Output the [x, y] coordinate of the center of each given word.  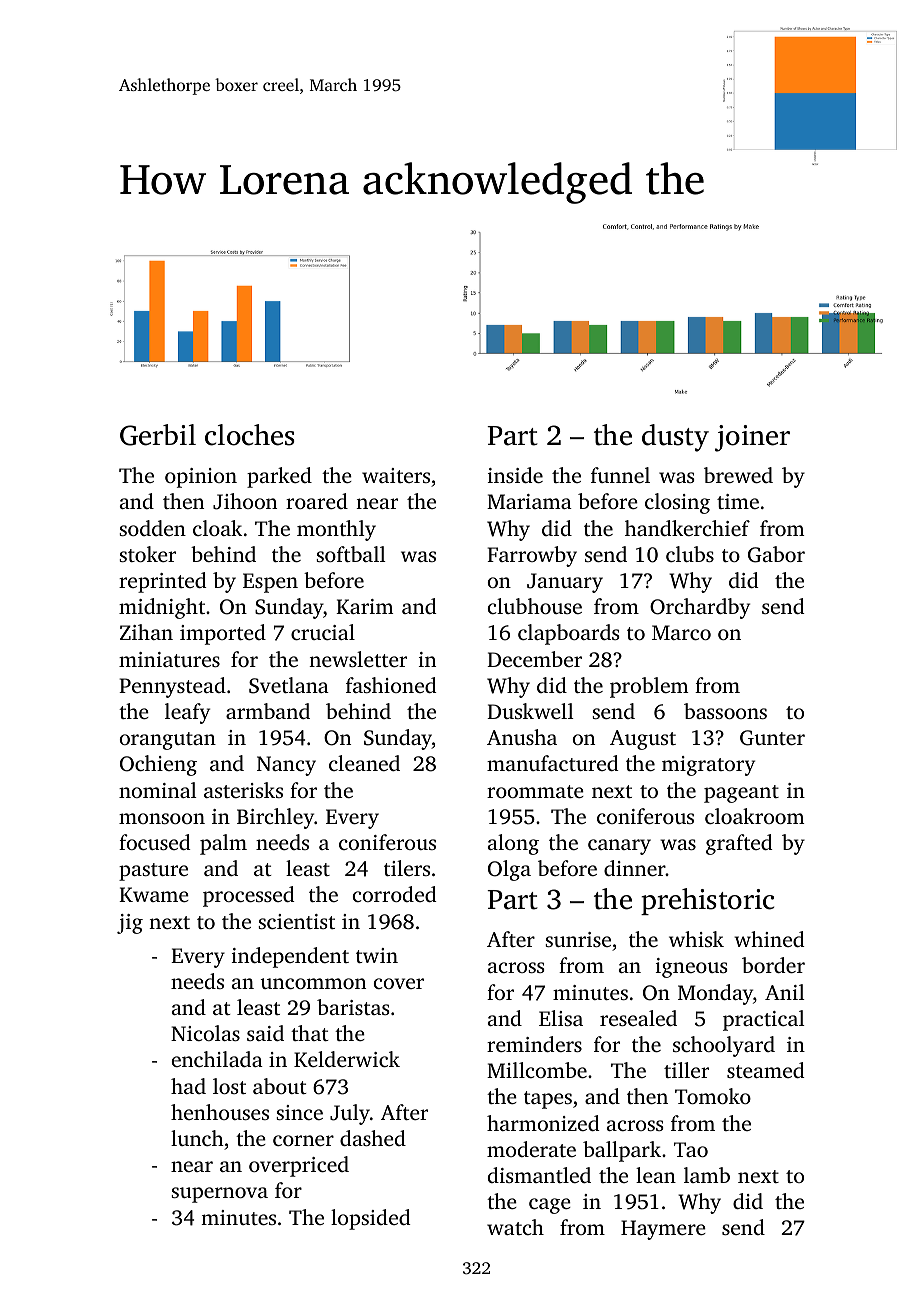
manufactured [553, 763]
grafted [739, 844]
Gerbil [158, 435]
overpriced [299, 1166]
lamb [707, 1175]
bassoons [725, 711]
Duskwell [530, 711]
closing [677, 503]
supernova [219, 1195]
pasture [153, 872]
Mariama [529, 501]
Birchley [275, 818]
